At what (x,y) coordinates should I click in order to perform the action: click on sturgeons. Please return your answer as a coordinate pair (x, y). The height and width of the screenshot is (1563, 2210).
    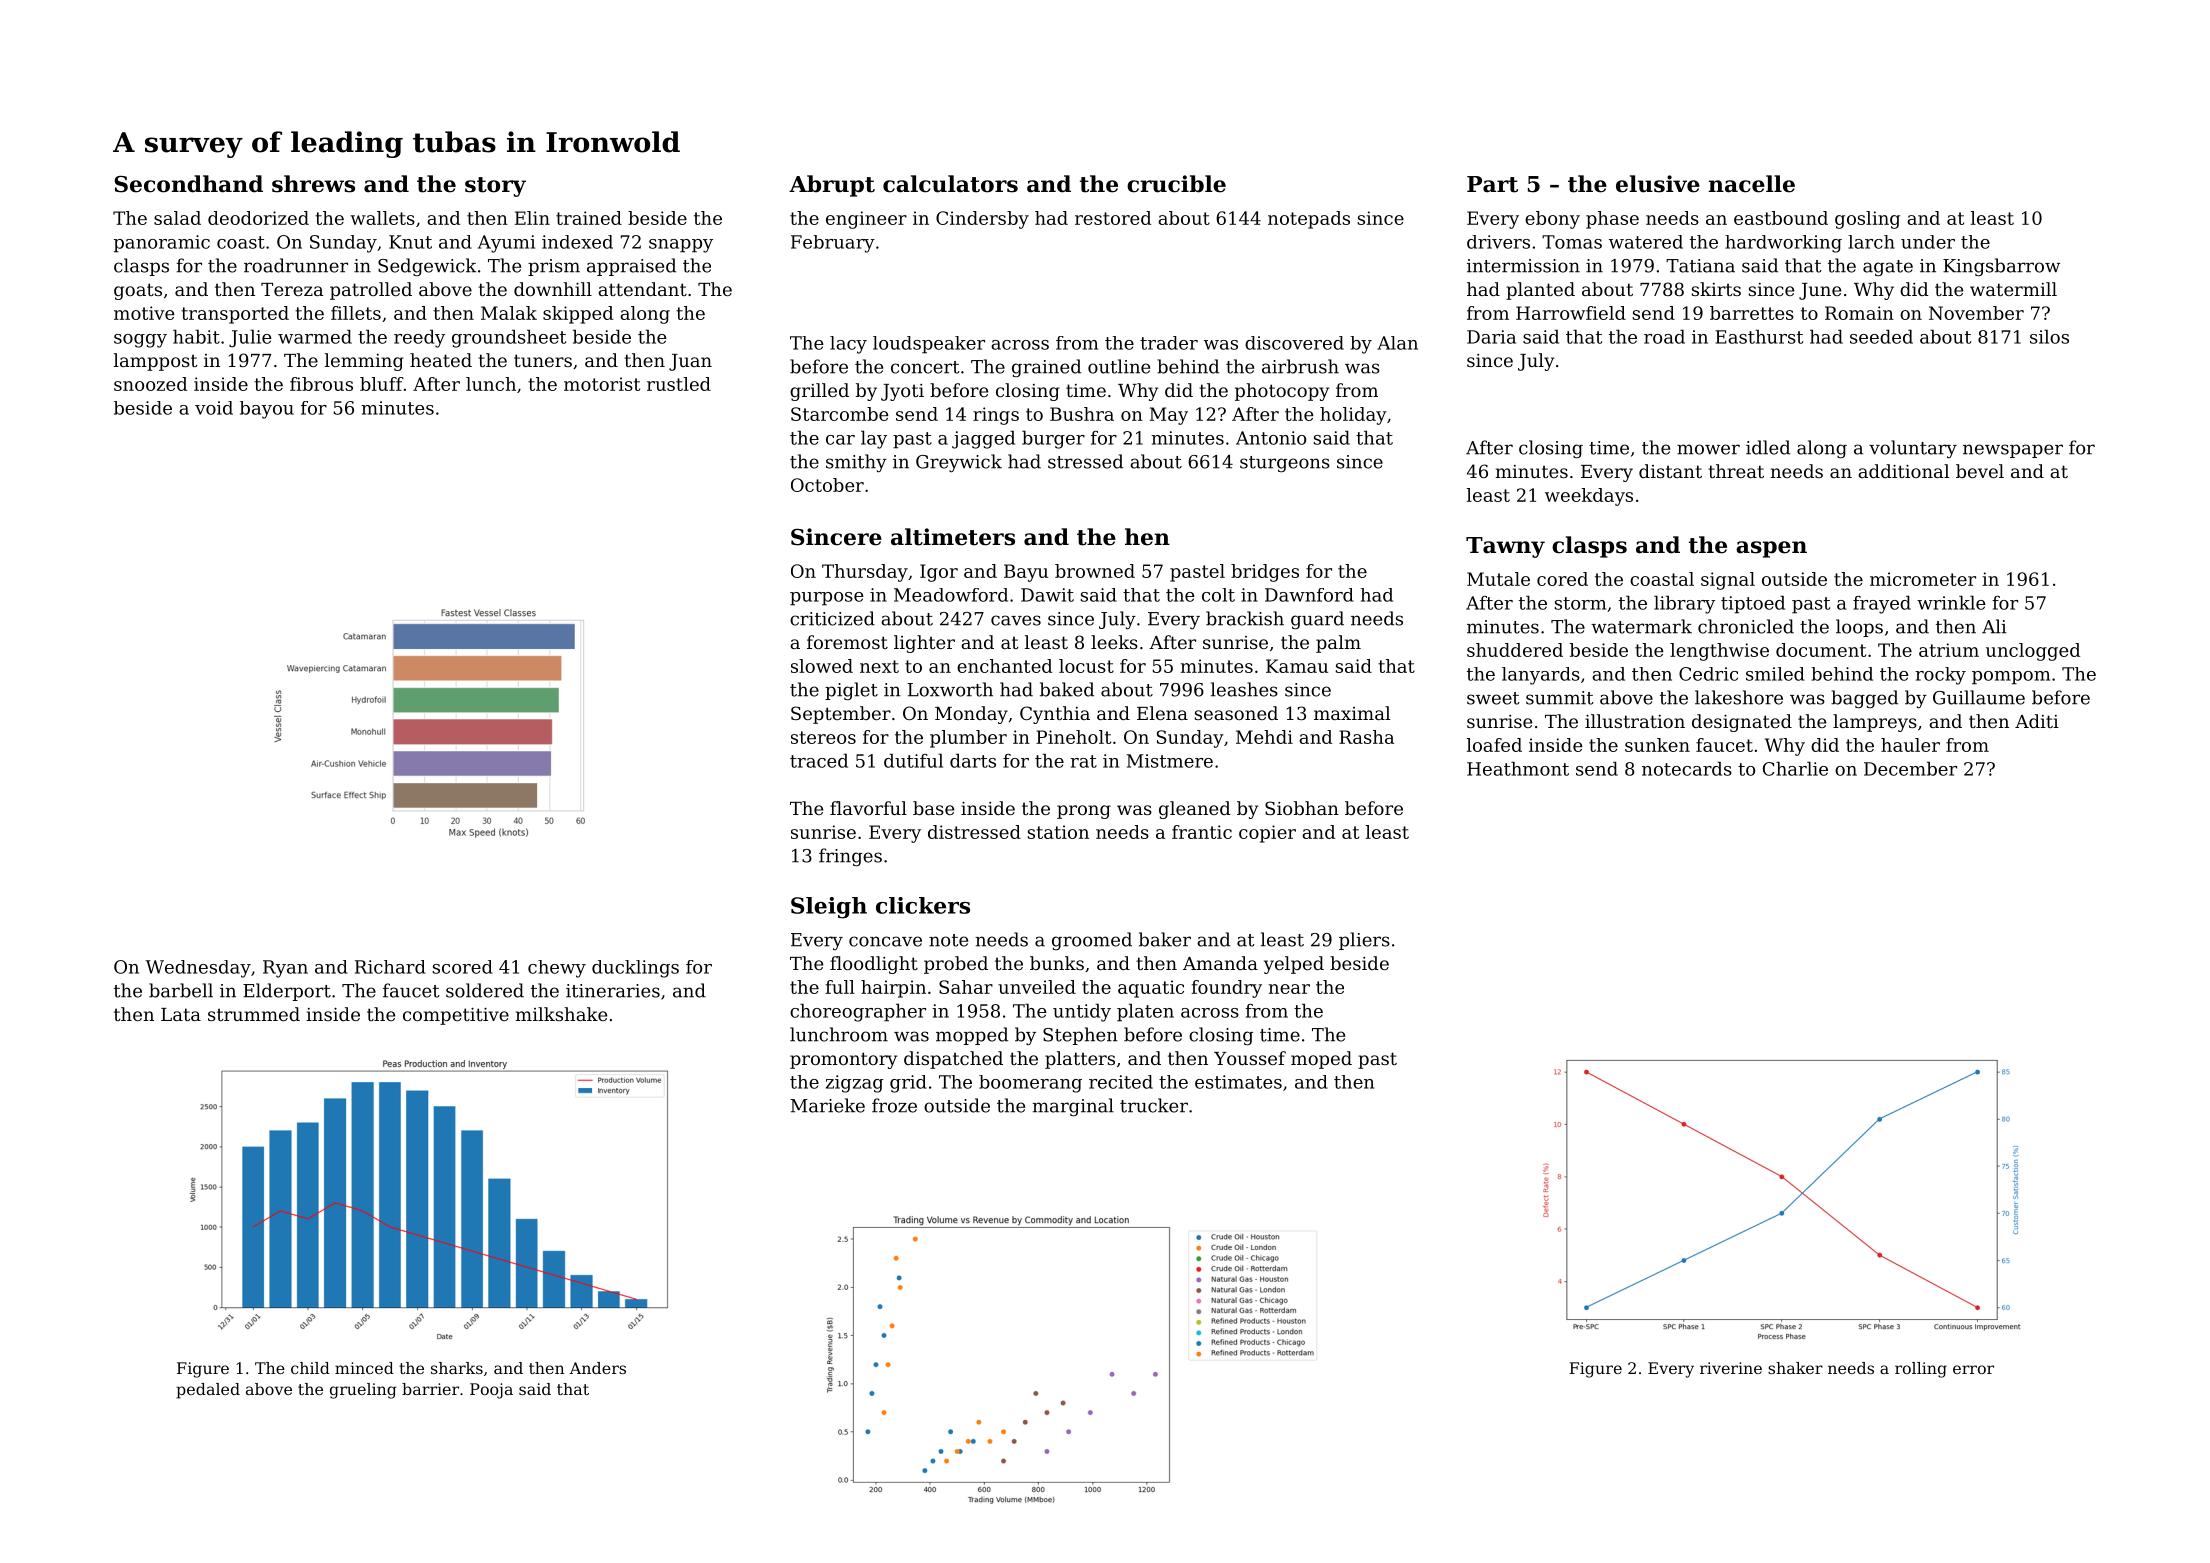
    Looking at the image, I should click on (1285, 464).
